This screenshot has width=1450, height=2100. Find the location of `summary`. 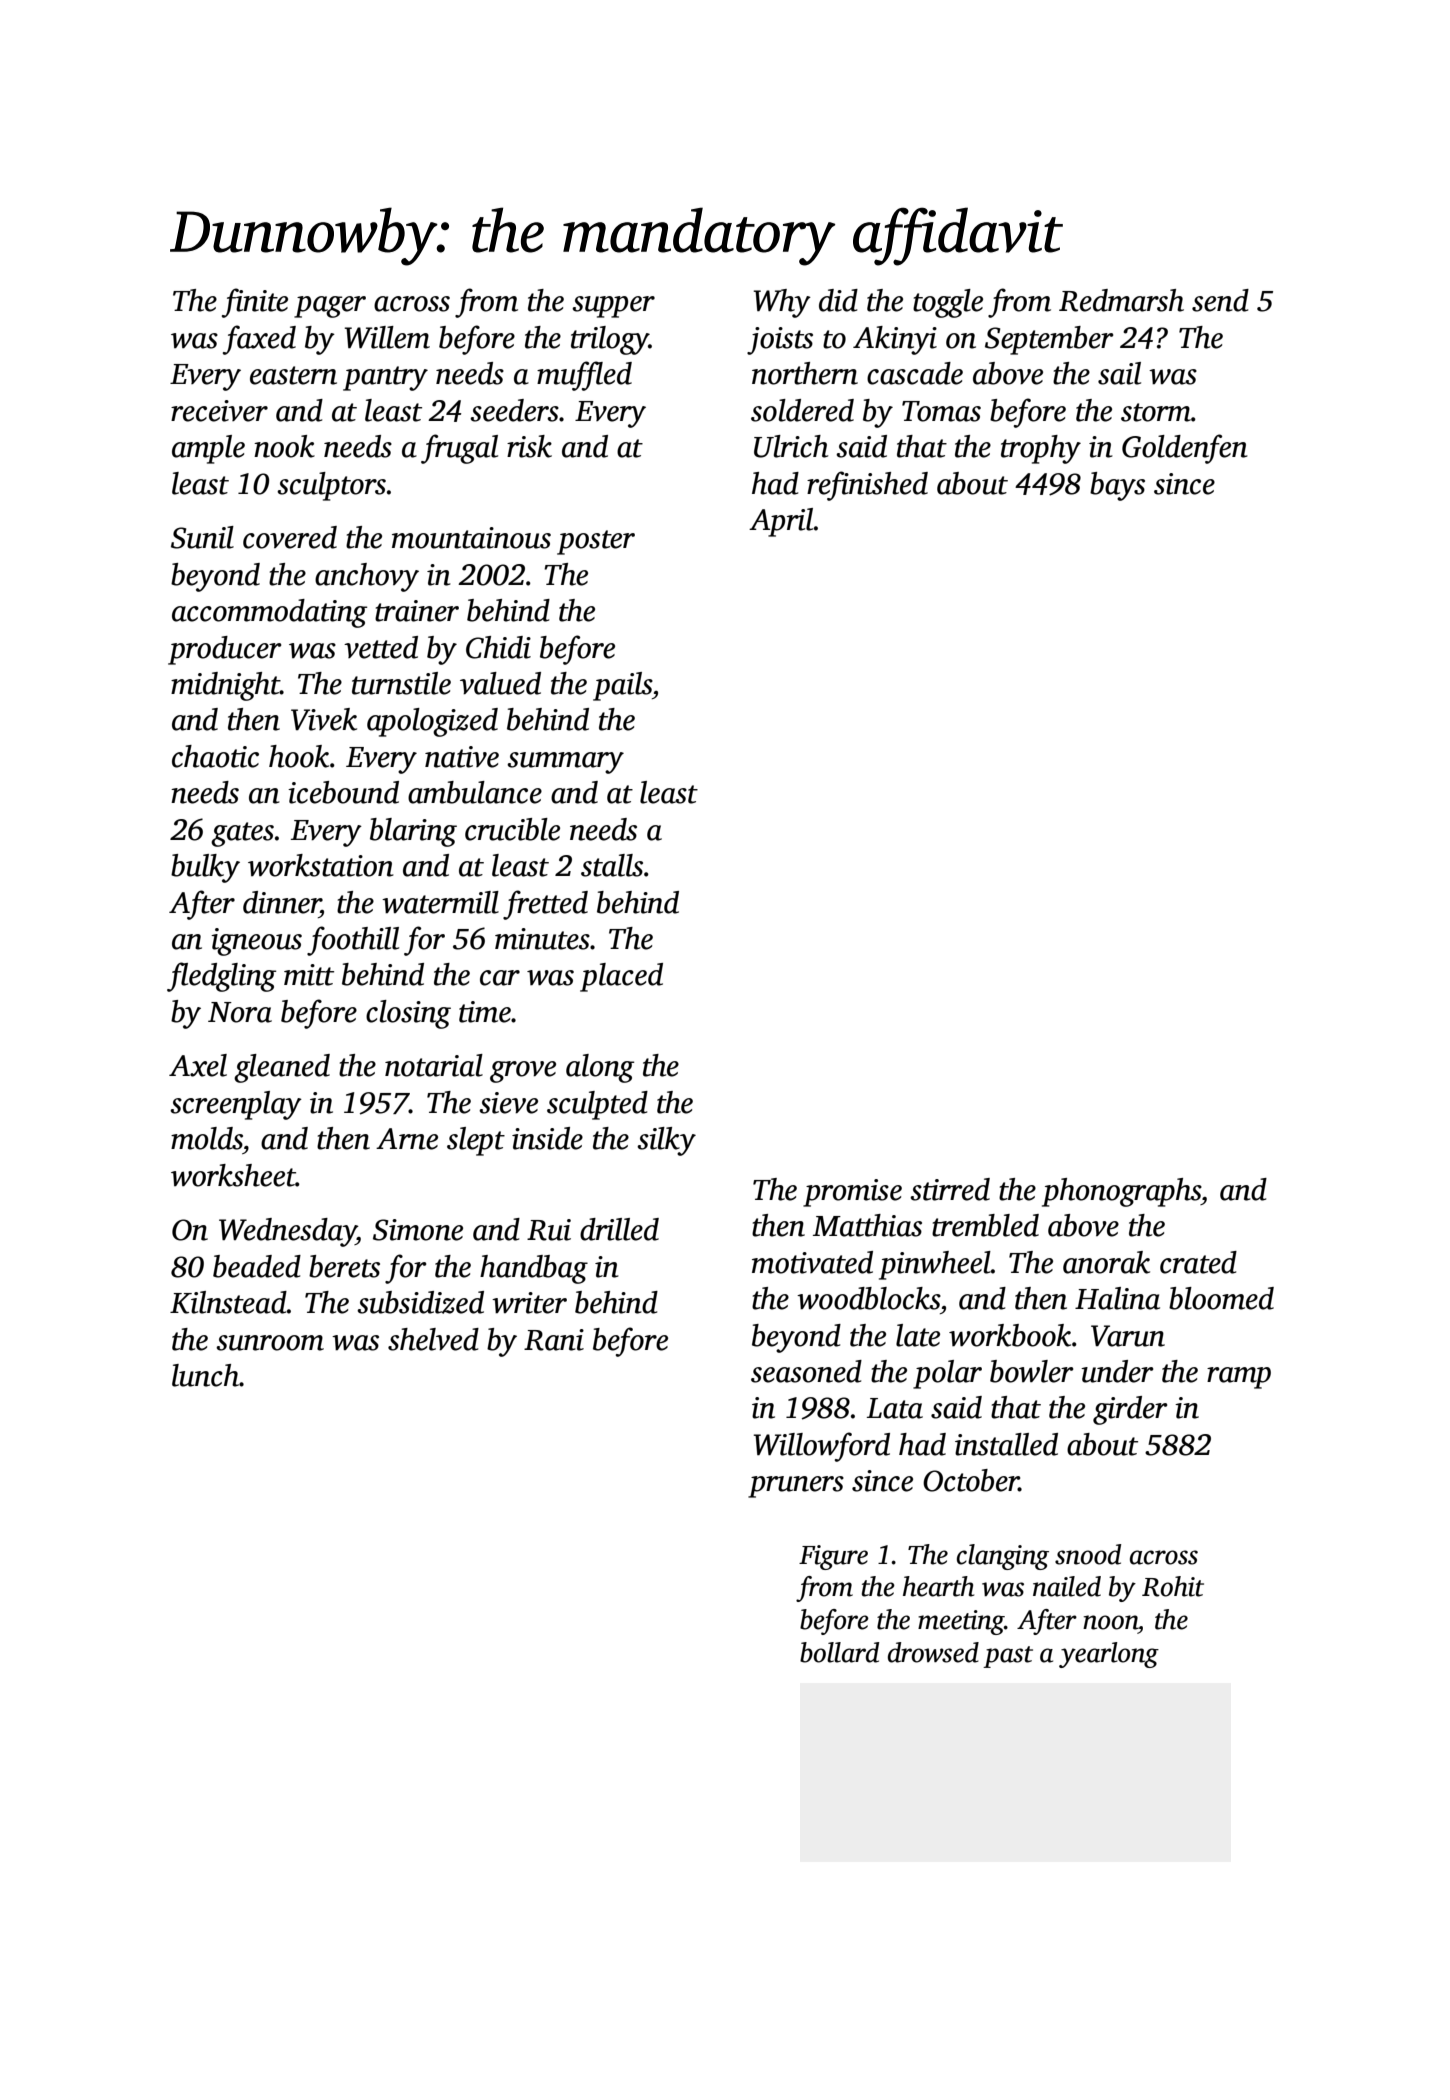

summary is located at coordinates (565, 763).
